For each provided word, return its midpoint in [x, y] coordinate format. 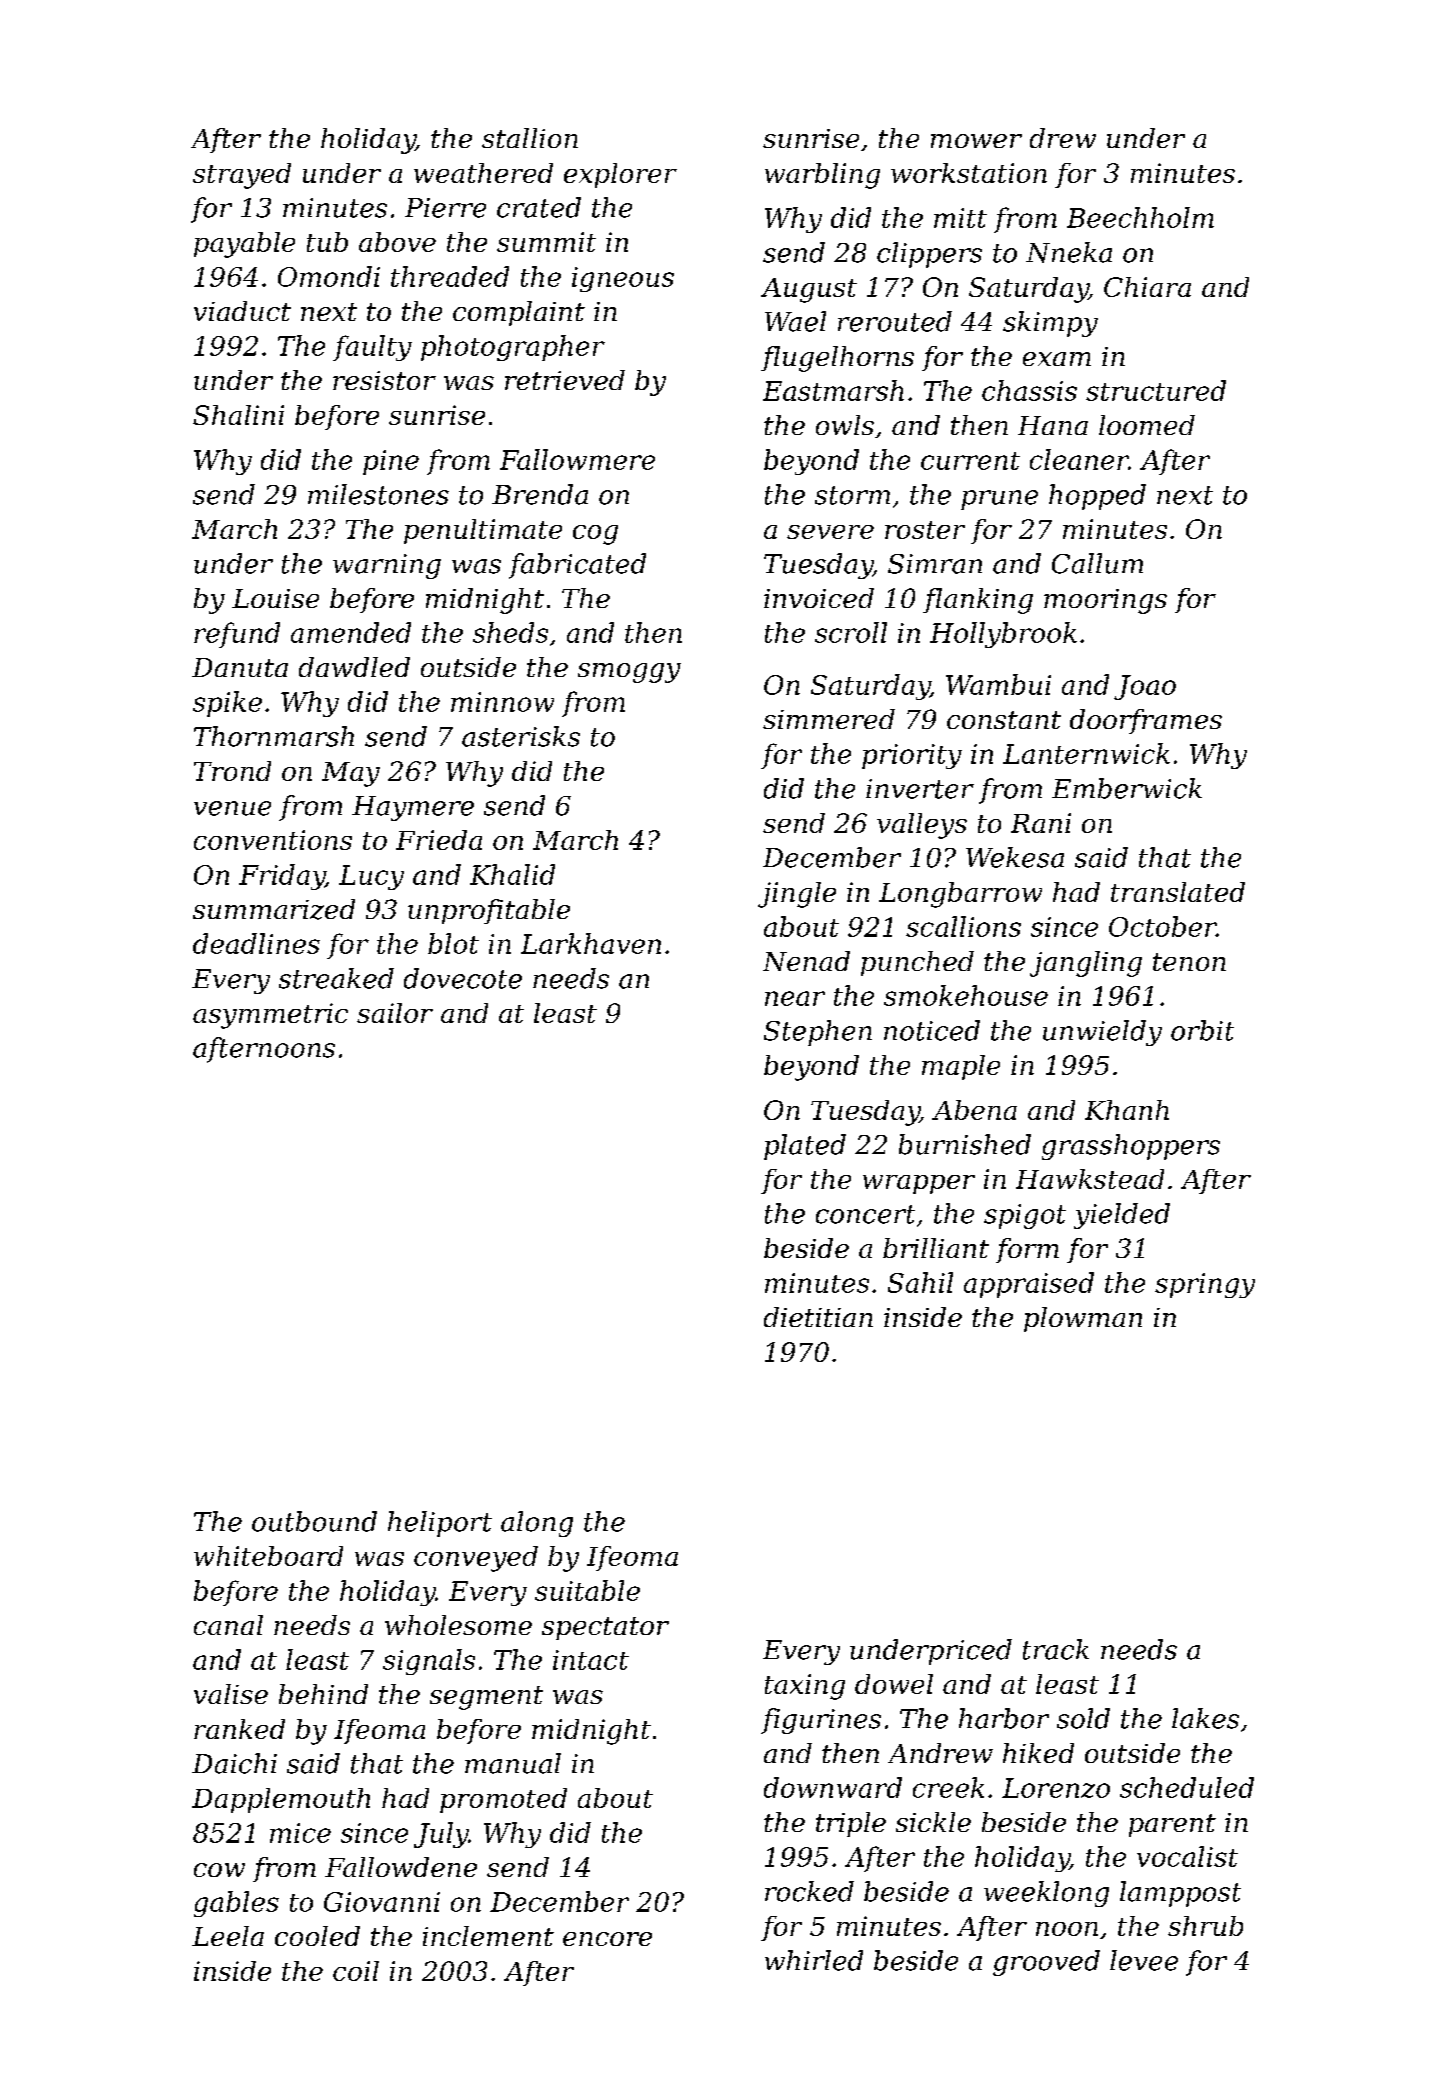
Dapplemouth [281, 1800]
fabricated [577, 566]
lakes [1205, 1718]
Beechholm [1140, 217]
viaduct [242, 311]
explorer [620, 175]
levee [1144, 1960]
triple [851, 1824]
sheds [510, 632]
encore [607, 1939]
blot [453, 943]
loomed [1147, 425]
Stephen [818, 1033]
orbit [1202, 1030]
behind [323, 1694]
